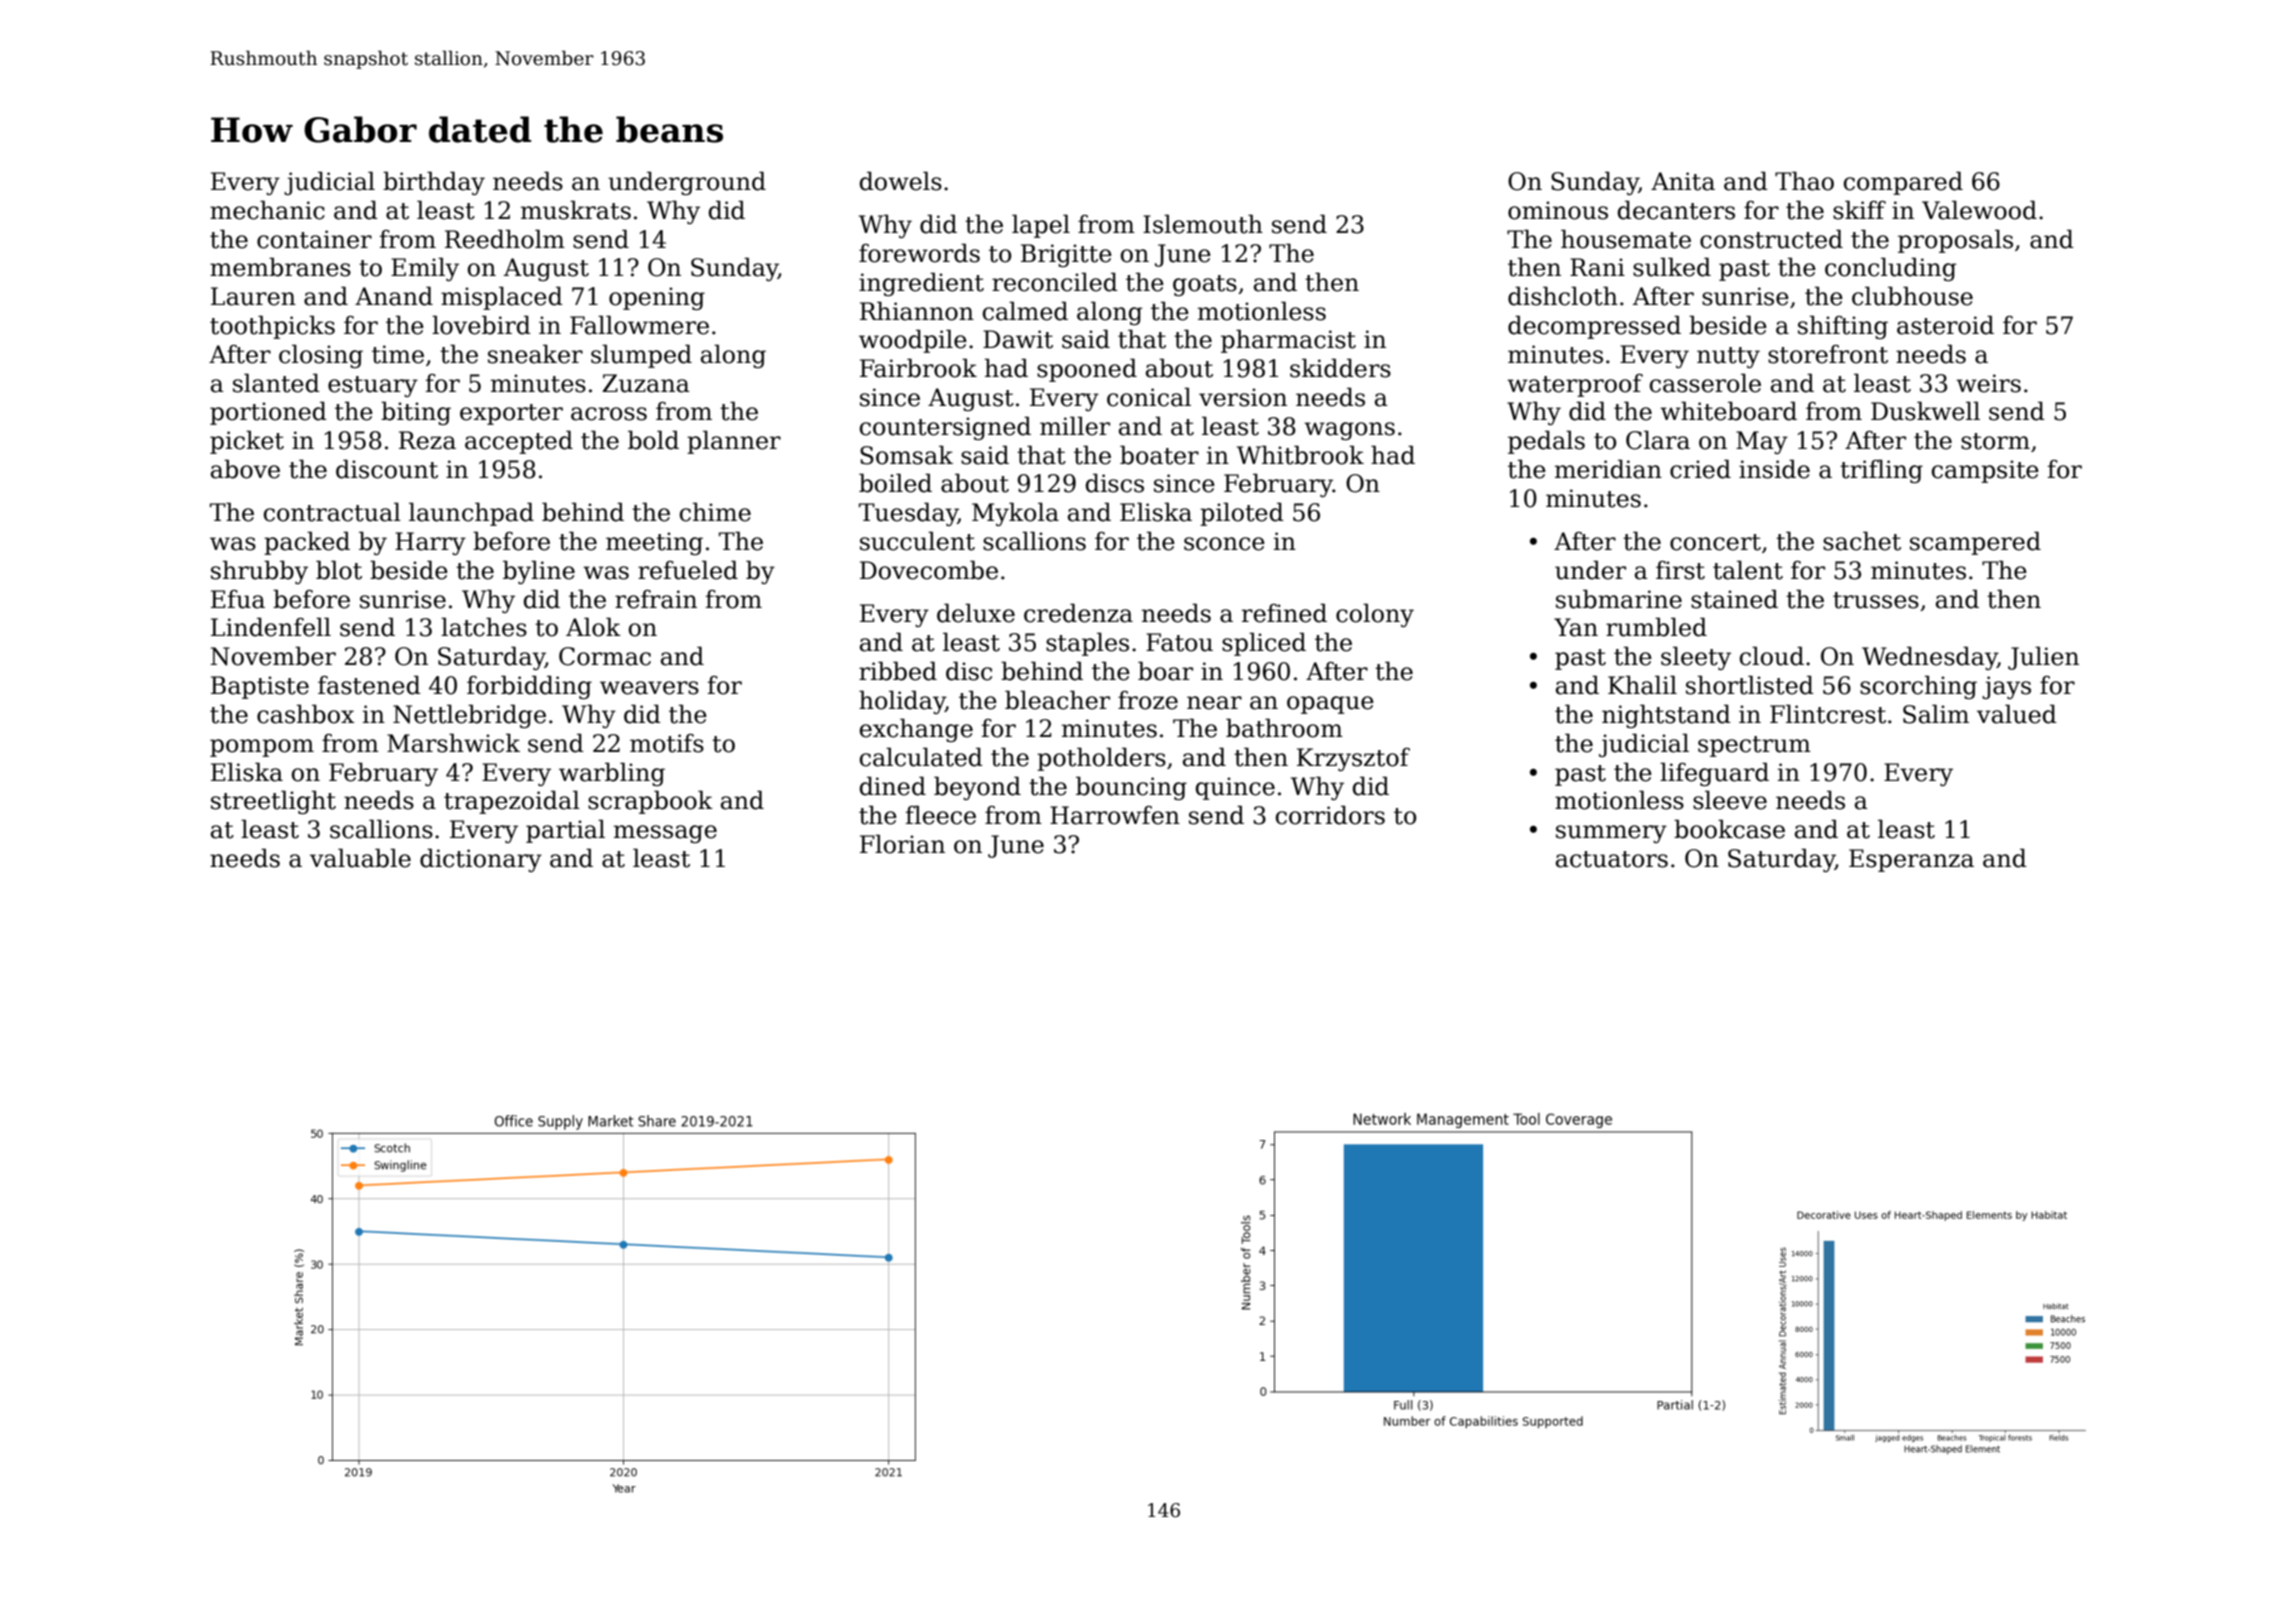 The image size is (2292, 1620). I want to click on container, so click(314, 239).
